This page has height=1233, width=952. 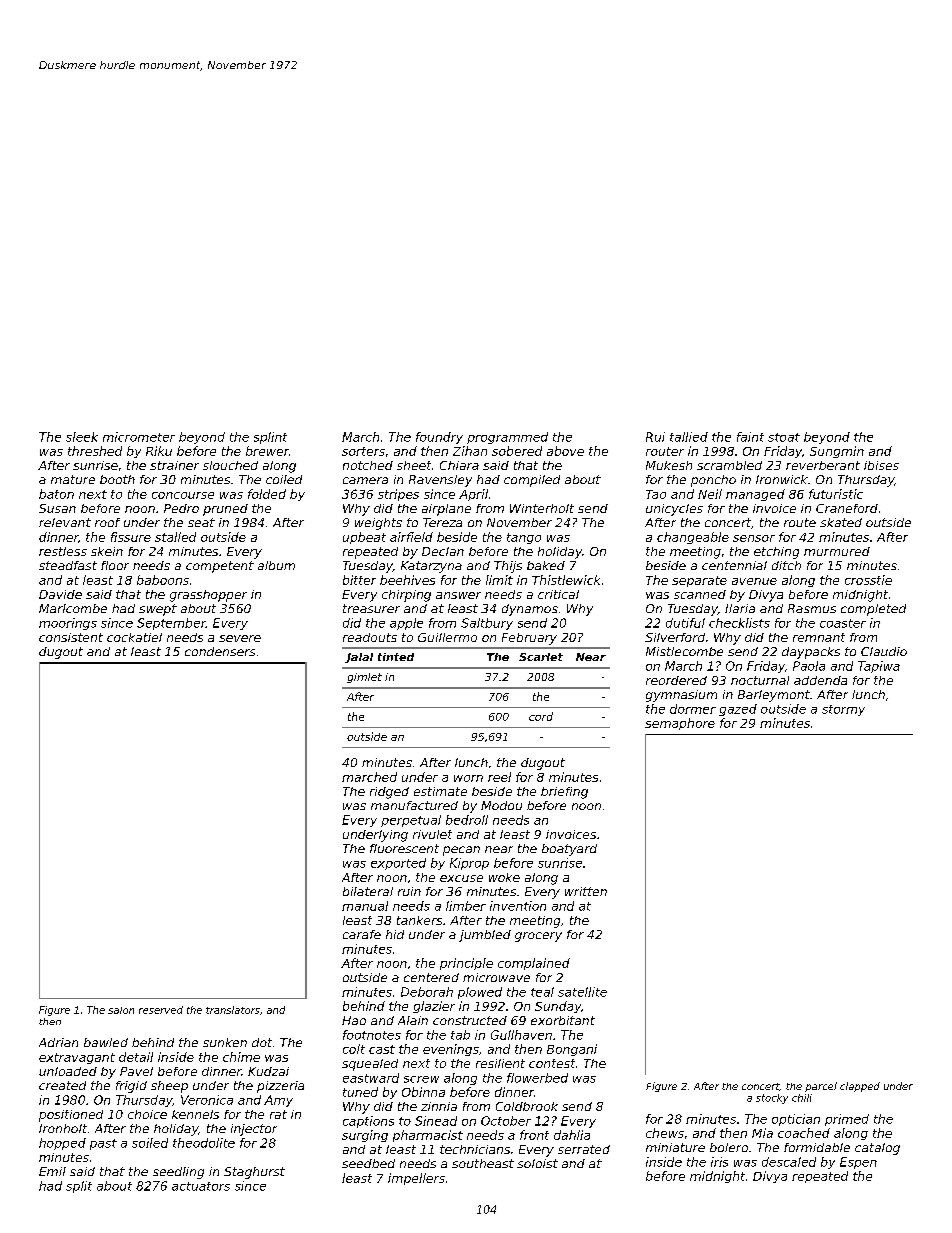 What do you see at coordinates (841, 522) in the page?
I see `skated` at bounding box center [841, 522].
